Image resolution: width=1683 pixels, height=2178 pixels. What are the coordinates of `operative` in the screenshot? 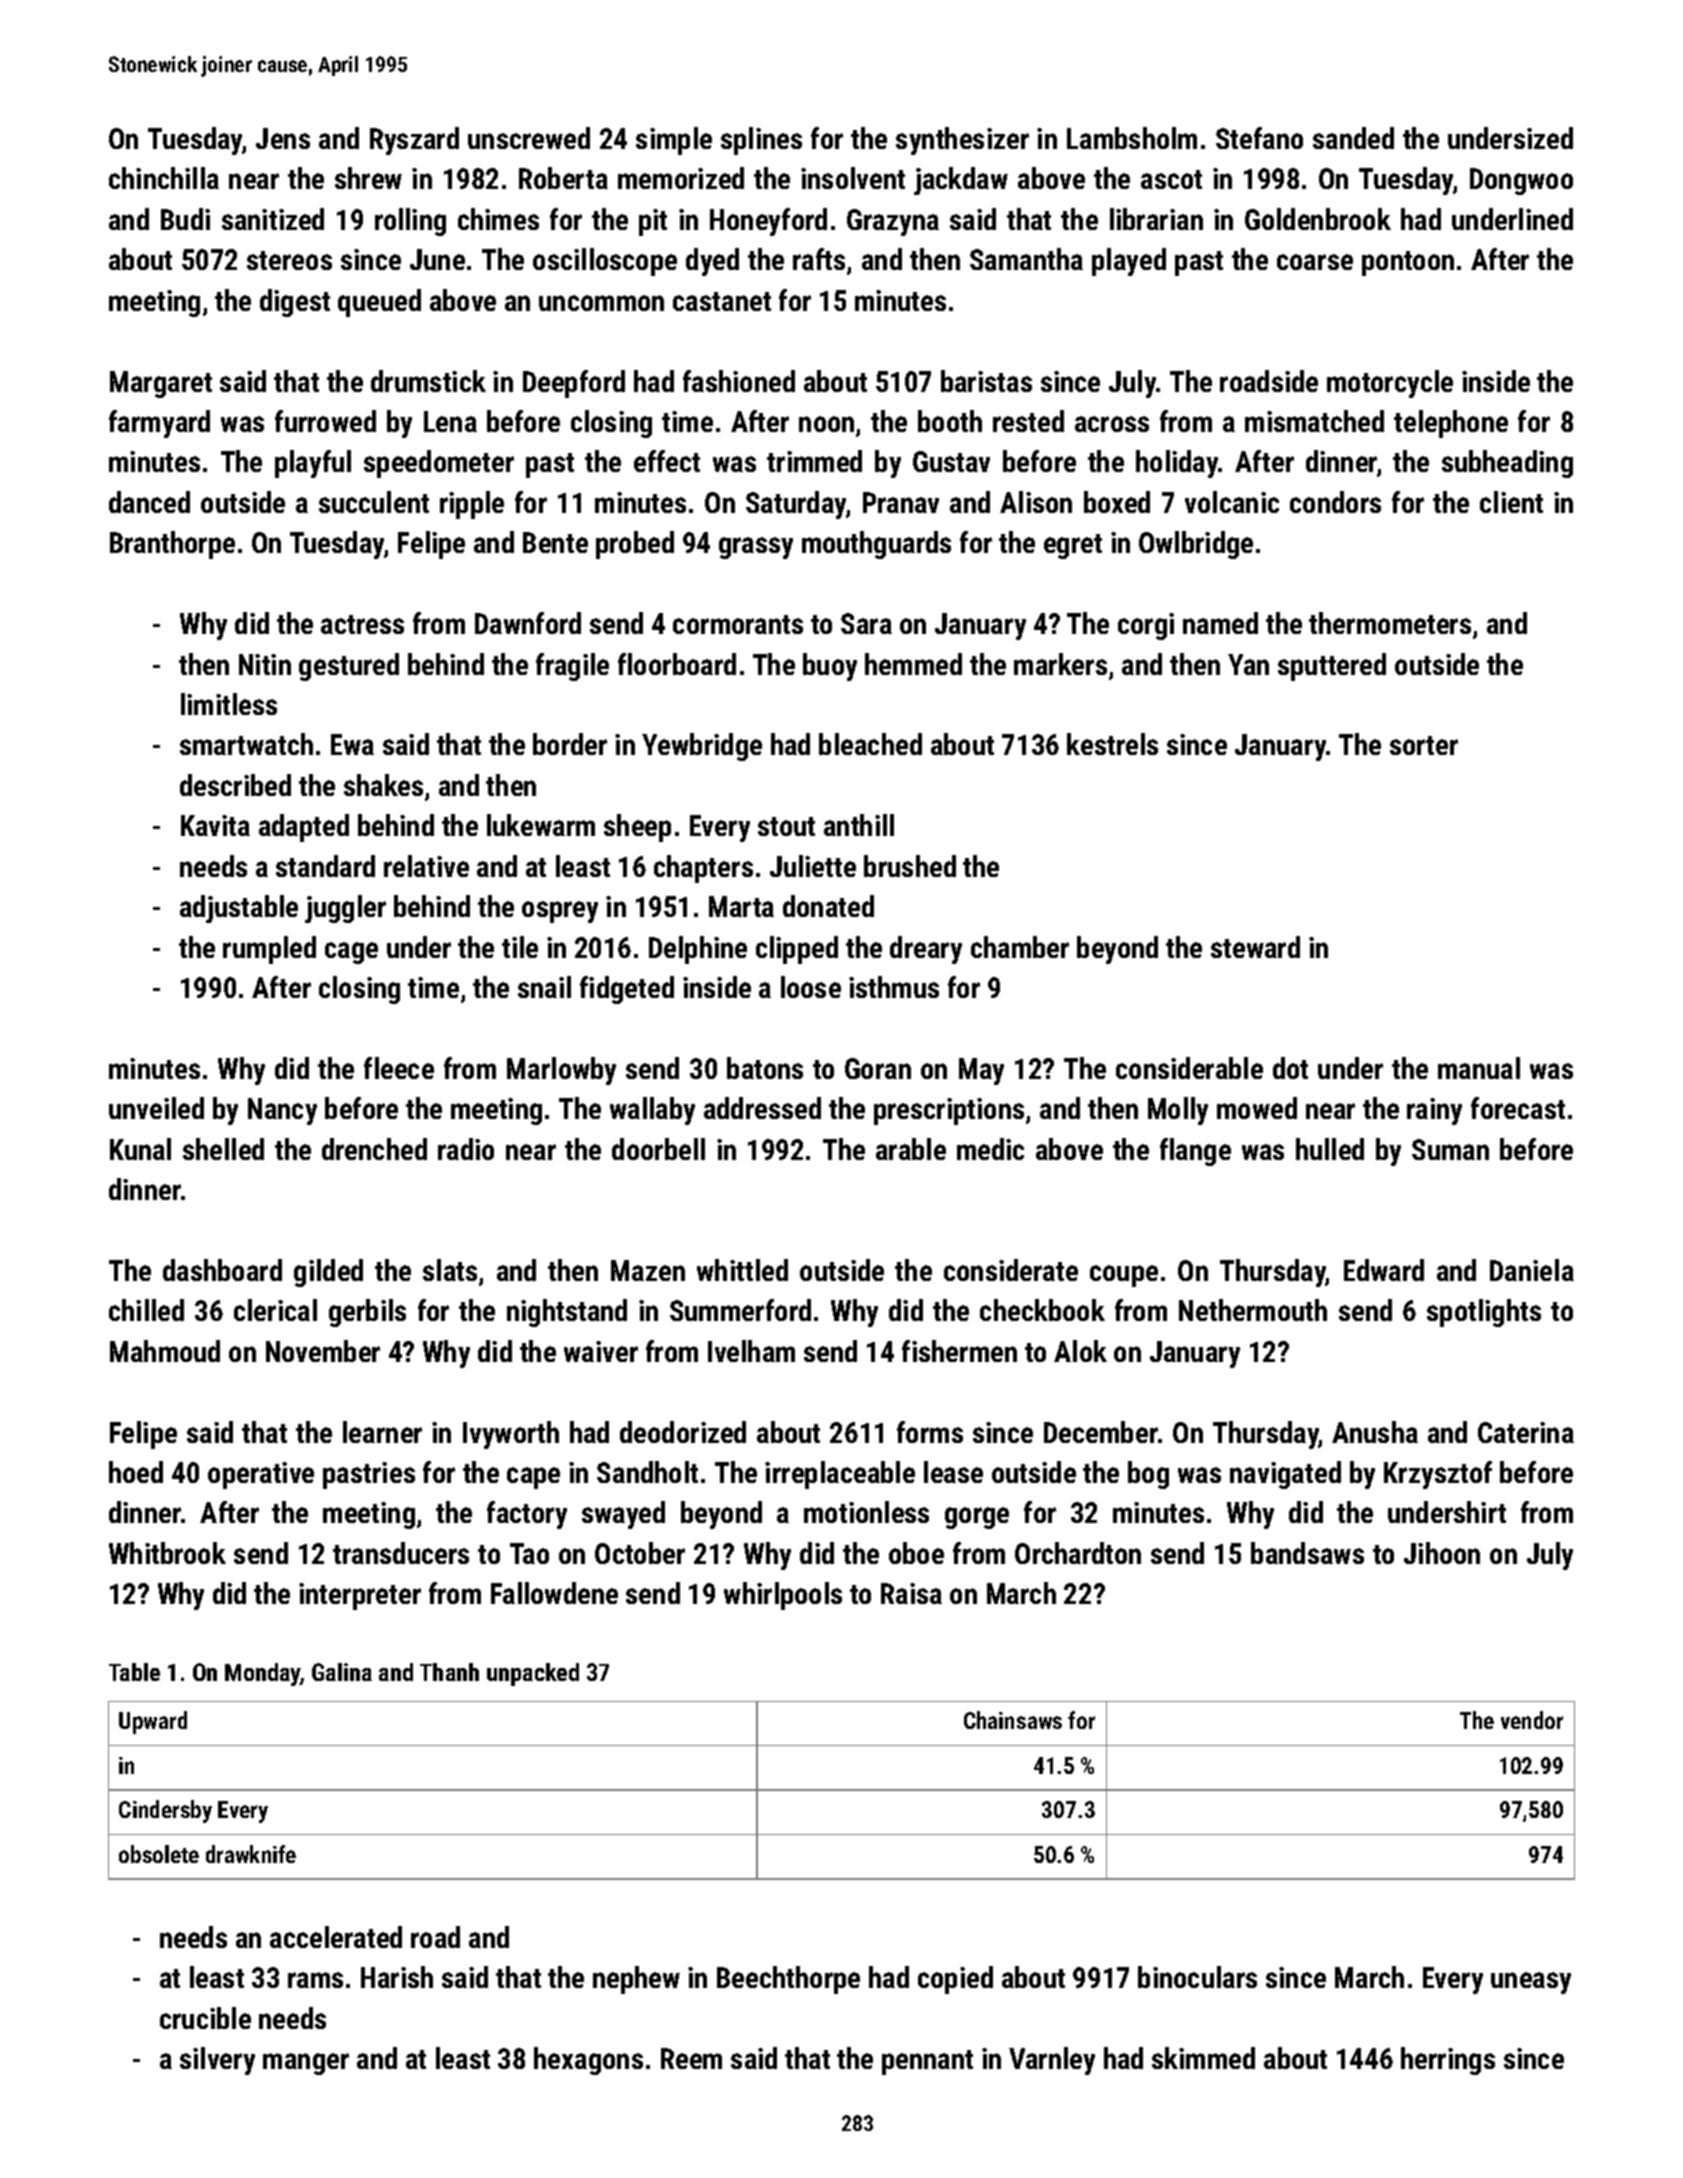 It's located at (261, 1475).
